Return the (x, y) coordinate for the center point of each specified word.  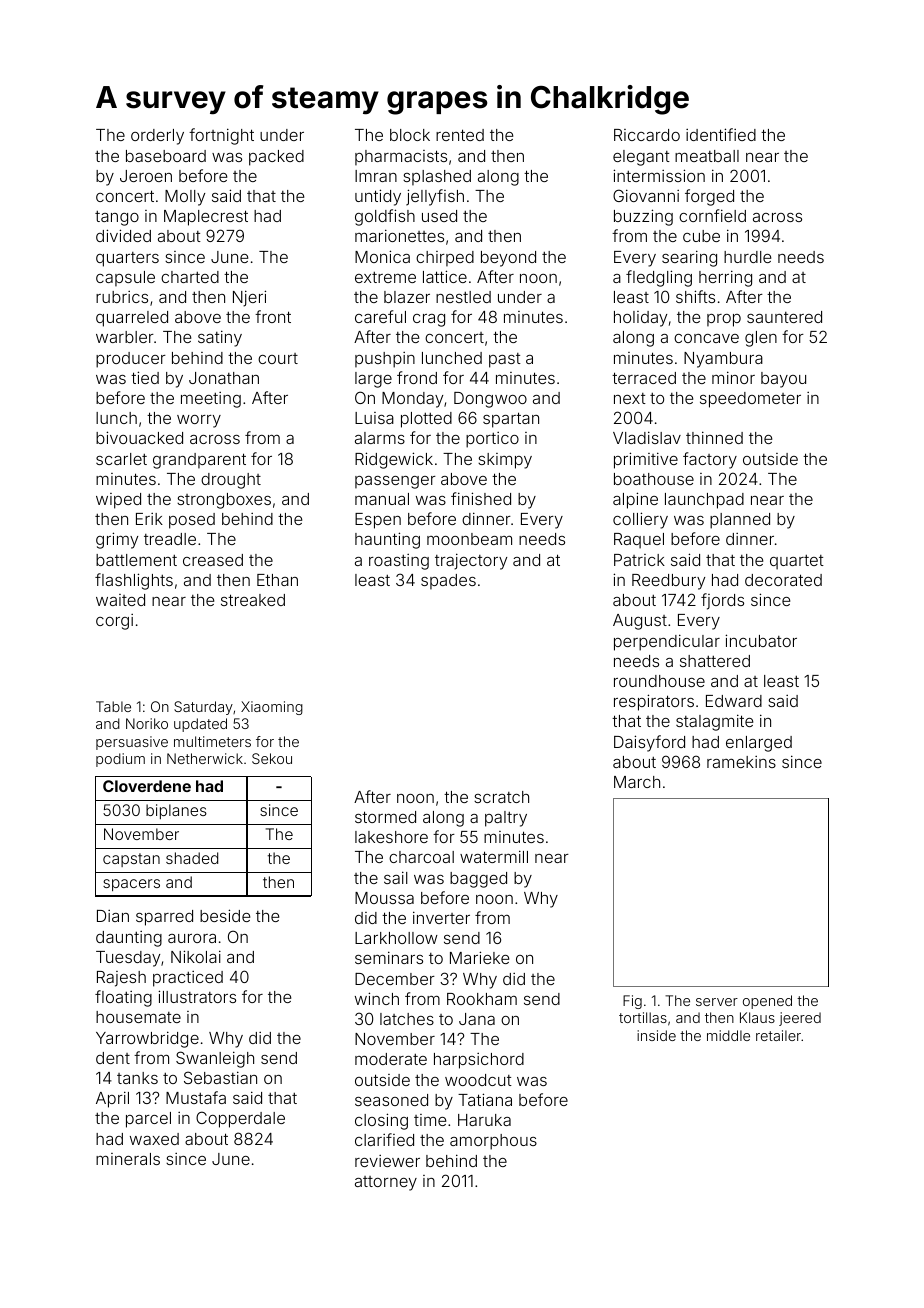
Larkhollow (396, 938)
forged (709, 197)
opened (767, 1002)
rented (460, 135)
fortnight (221, 136)
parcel (148, 1120)
